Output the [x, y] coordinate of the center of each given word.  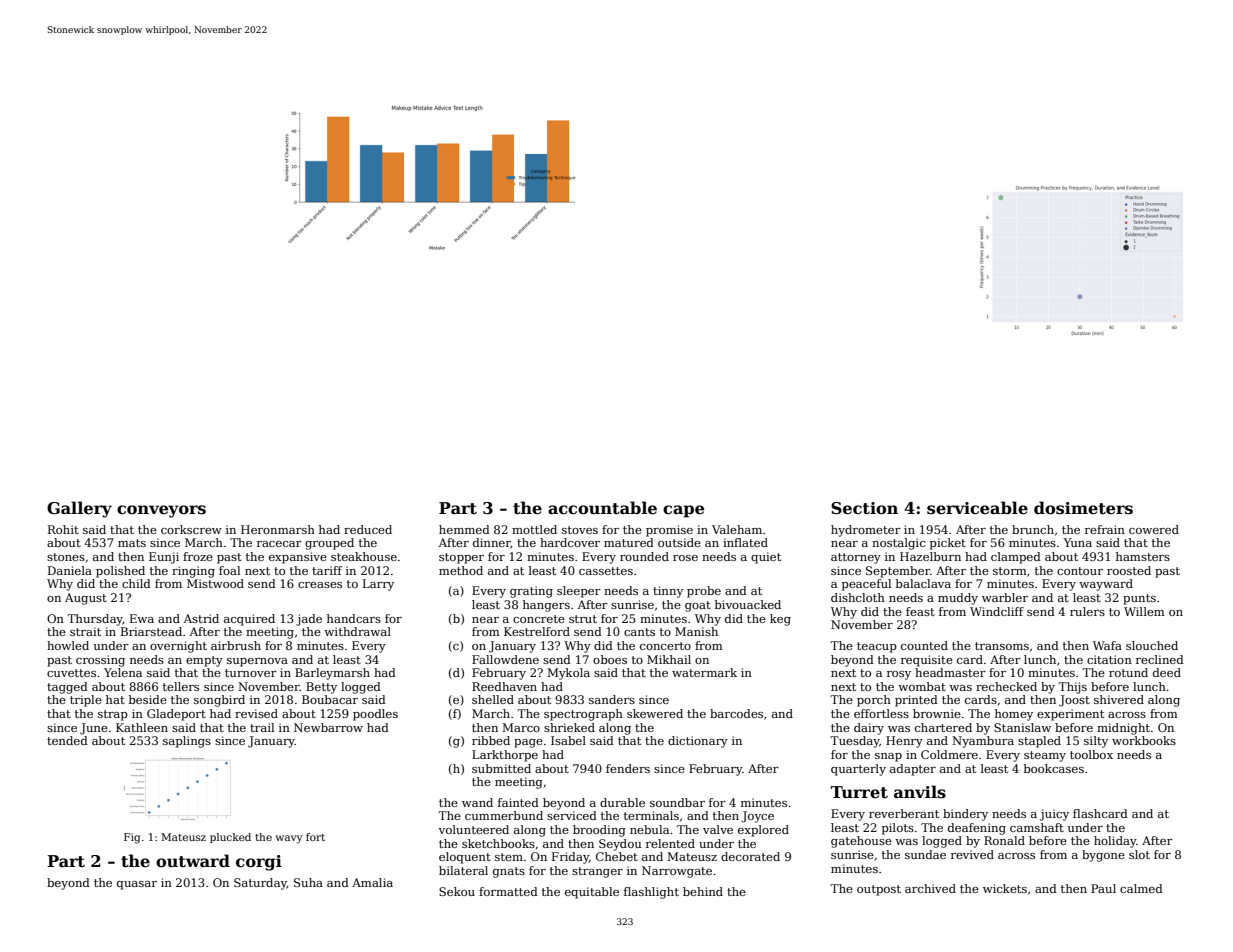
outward [193, 861]
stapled [1039, 742]
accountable [602, 508]
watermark [704, 672]
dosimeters [1083, 508]
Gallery [79, 509]
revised [256, 713]
